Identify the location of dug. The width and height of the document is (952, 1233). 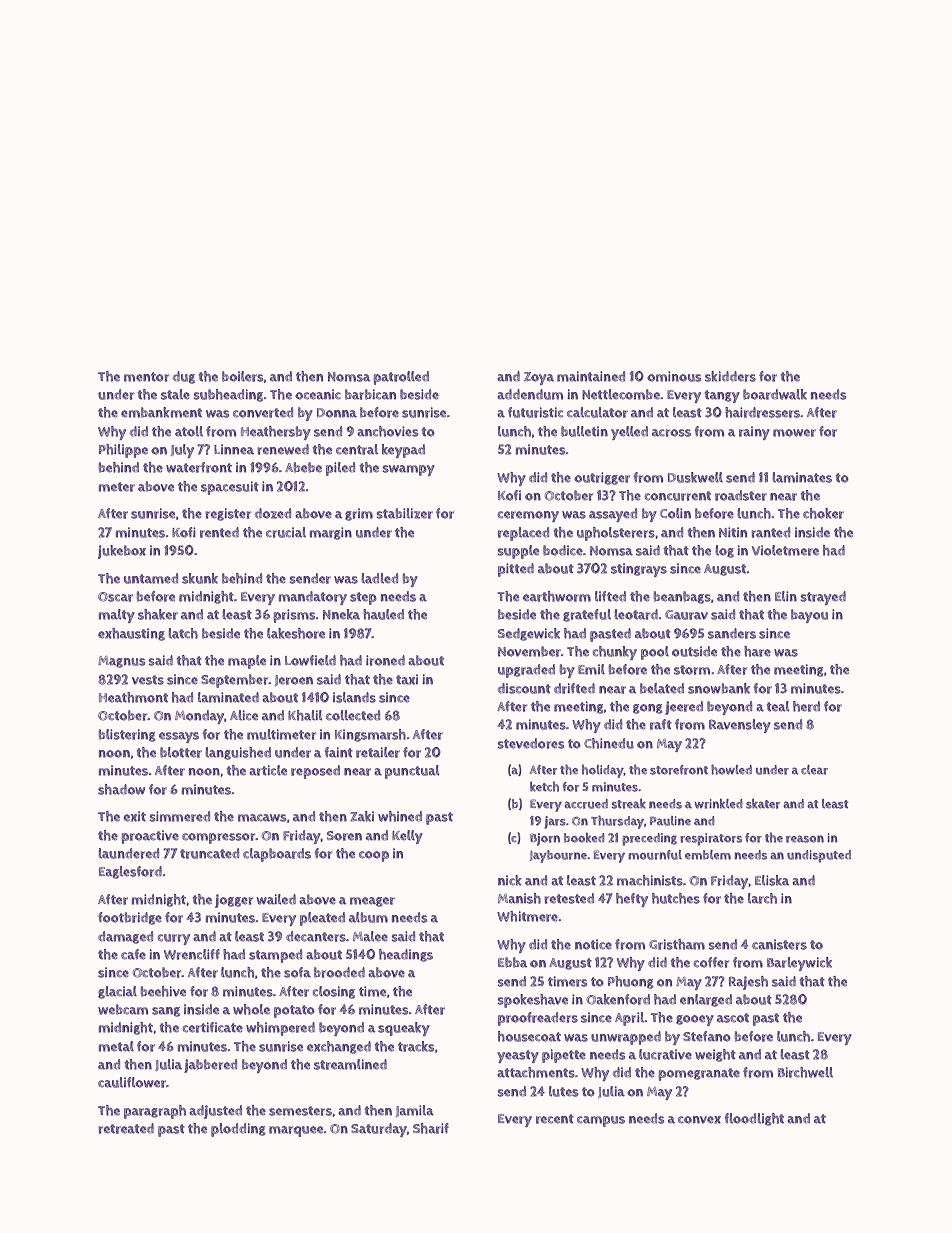
(184, 377).
